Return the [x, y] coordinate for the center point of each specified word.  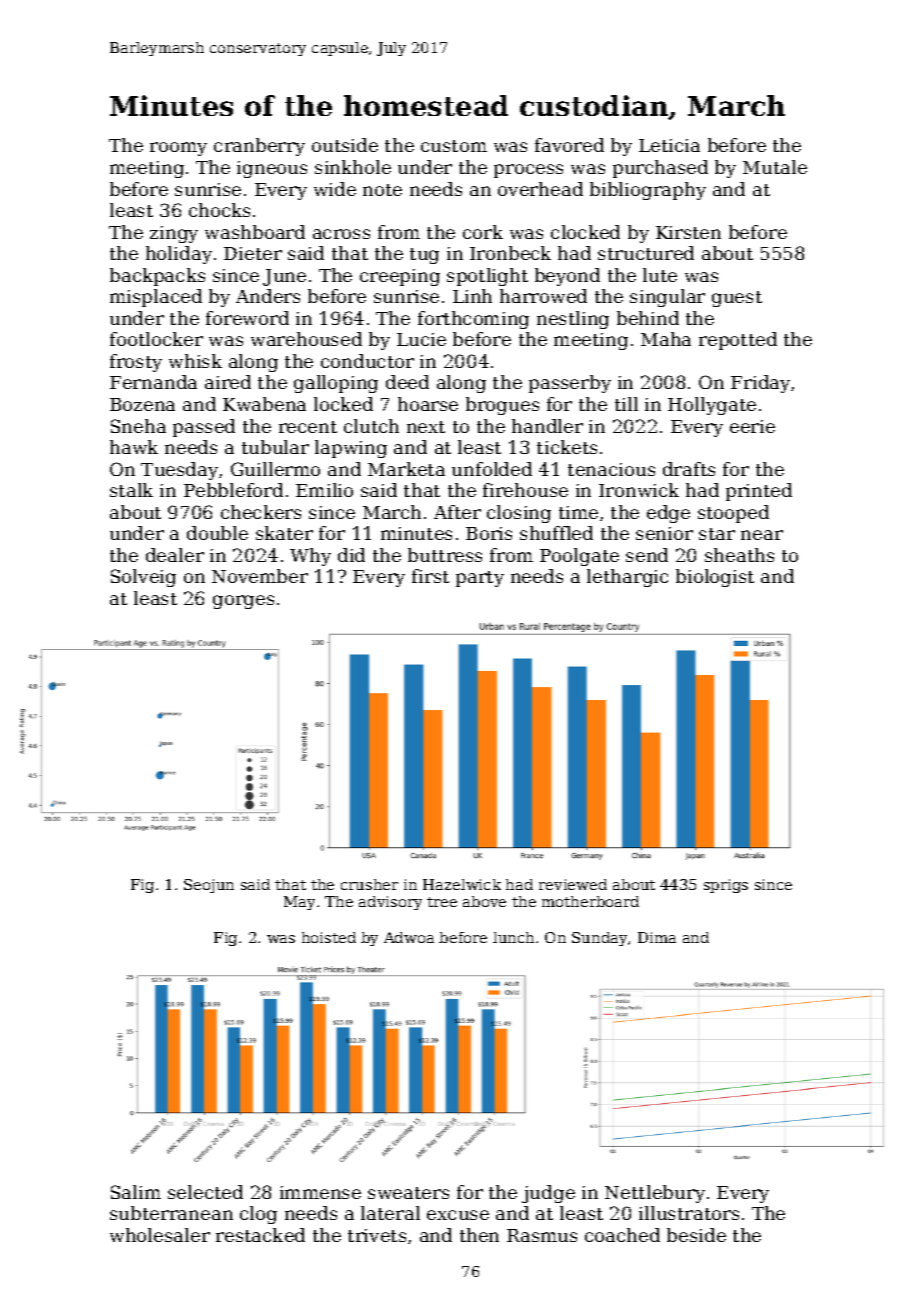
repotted [738, 341]
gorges [243, 602]
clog [258, 1215]
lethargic [627, 578]
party [480, 579]
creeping [400, 277]
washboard [255, 232]
